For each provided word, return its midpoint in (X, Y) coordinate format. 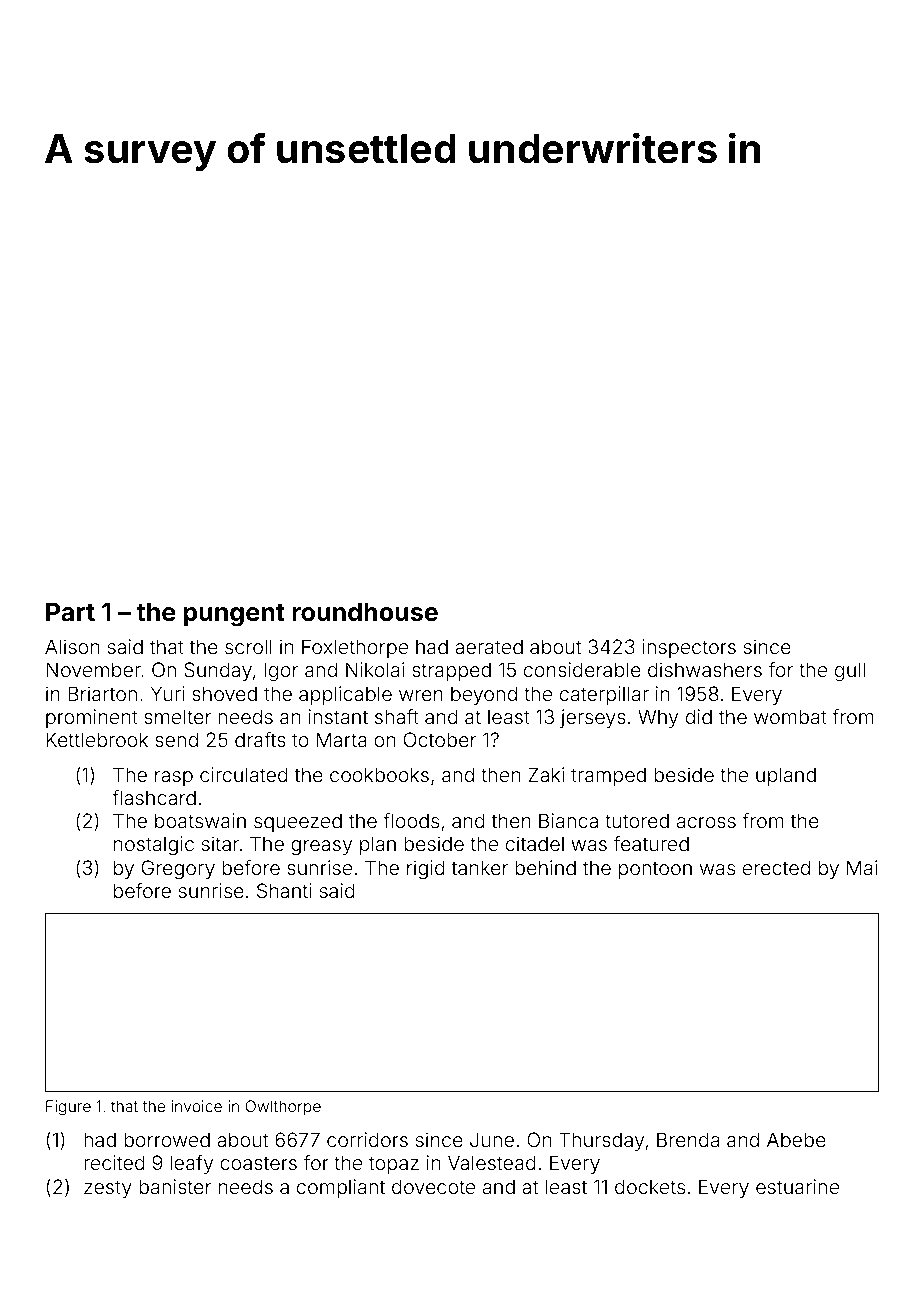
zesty (108, 1189)
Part (70, 612)
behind (545, 867)
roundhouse (365, 612)
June (492, 1139)
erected (776, 867)
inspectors (689, 648)
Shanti (284, 890)
